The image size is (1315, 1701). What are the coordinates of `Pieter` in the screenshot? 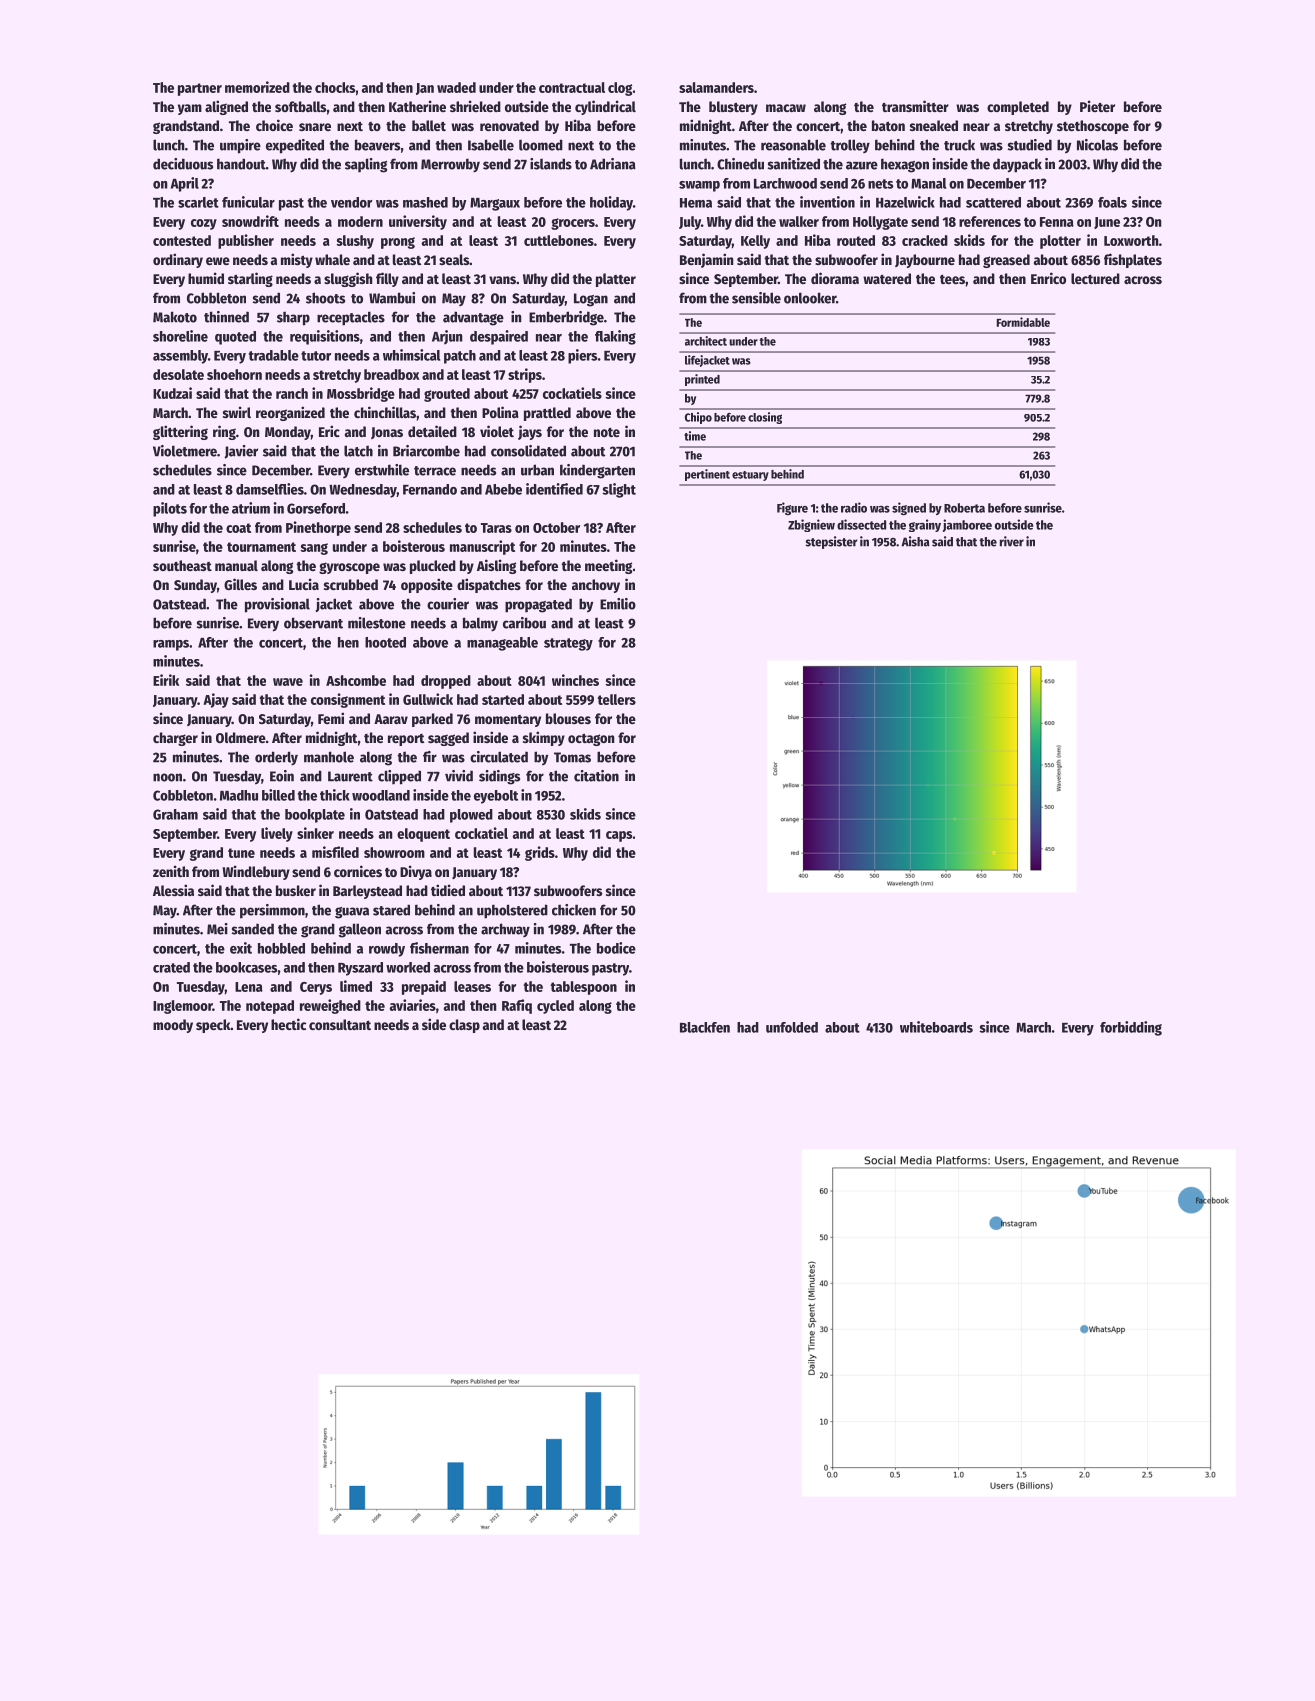 It's located at (1097, 106).
